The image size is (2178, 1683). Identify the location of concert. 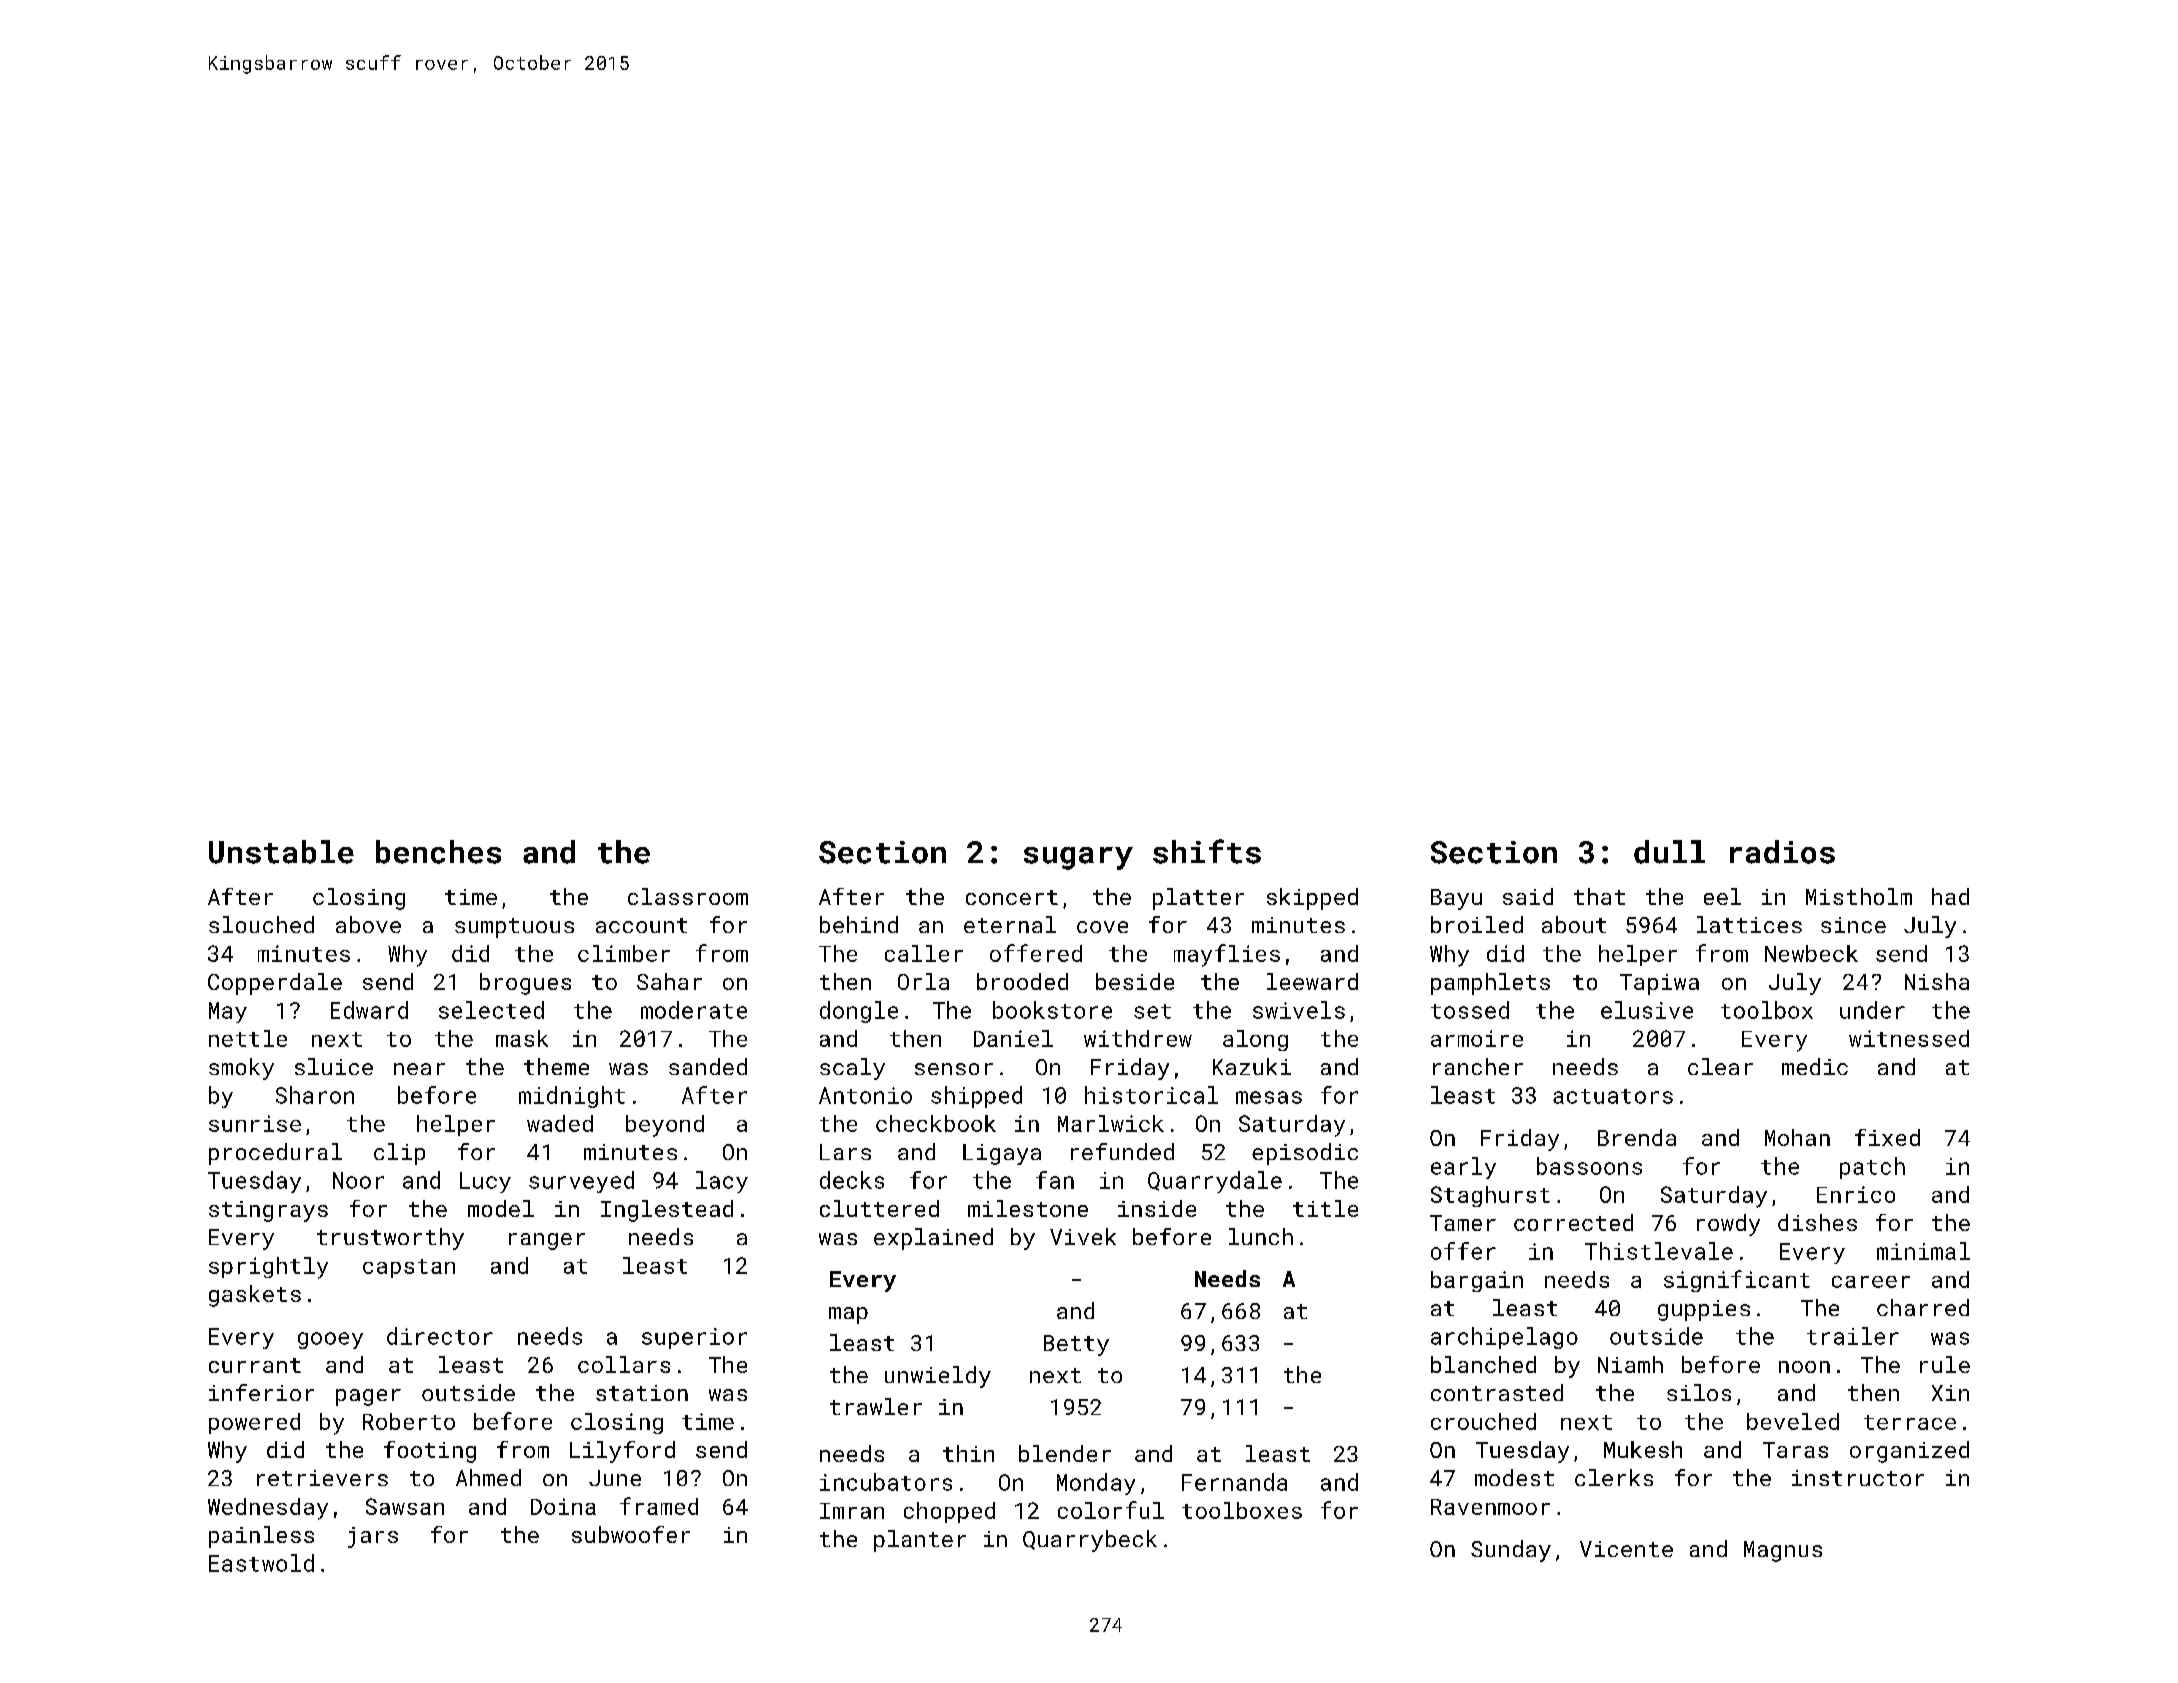
(1012, 897).
